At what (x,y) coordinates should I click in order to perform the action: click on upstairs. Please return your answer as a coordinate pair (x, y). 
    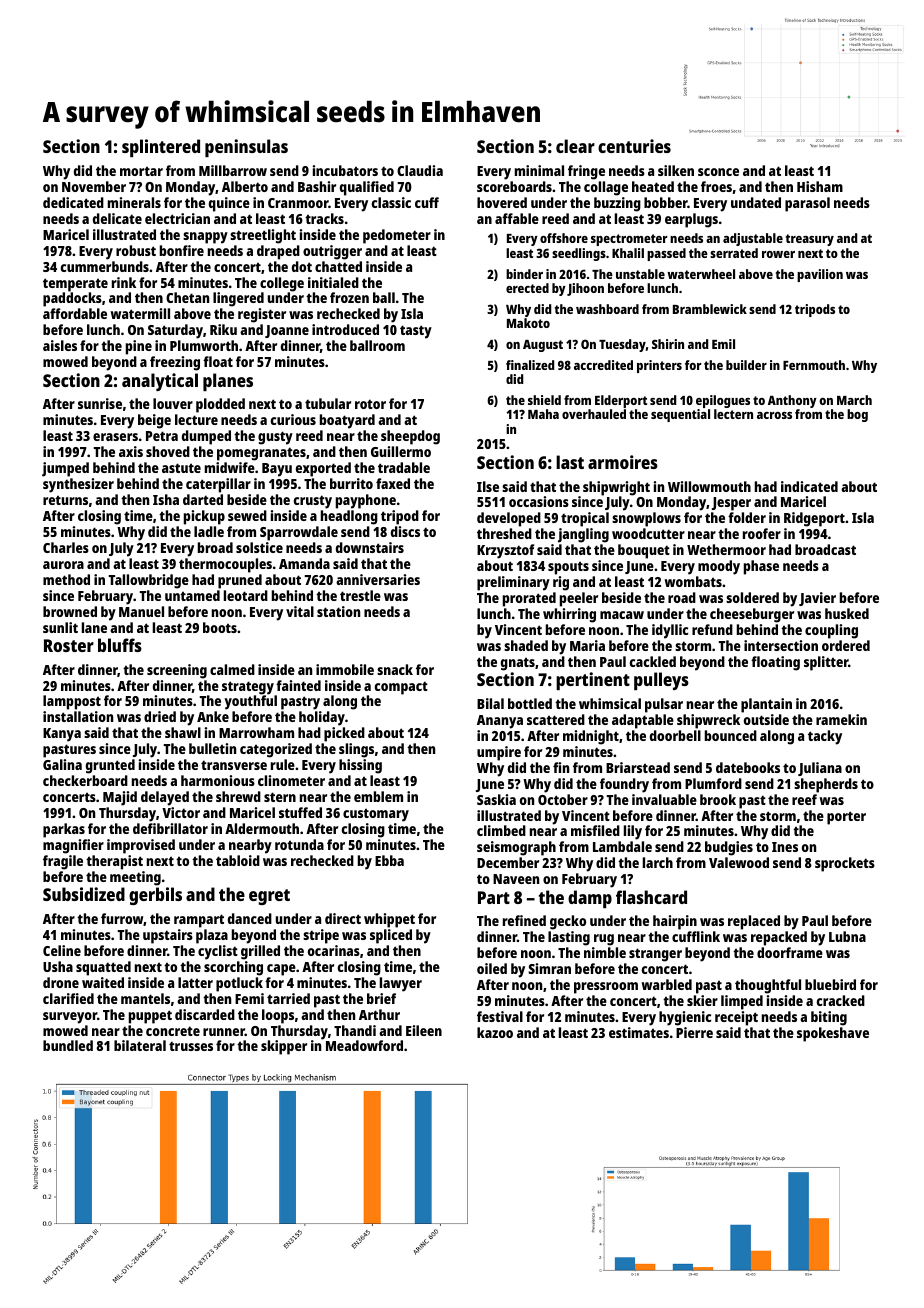
    Looking at the image, I should click on (168, 936).
